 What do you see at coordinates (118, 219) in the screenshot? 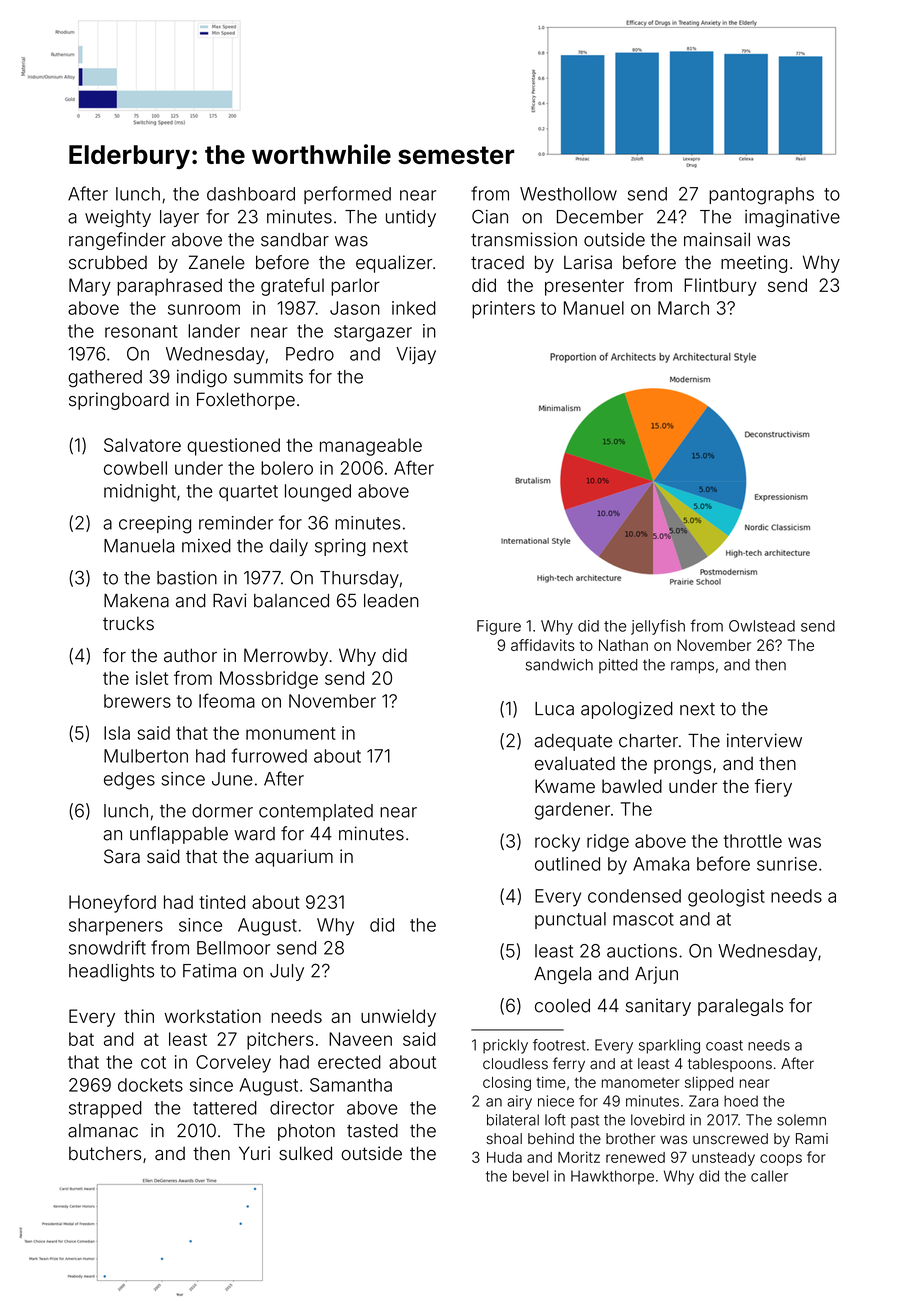
I see `weighty` at bounding box center [118, 219].
